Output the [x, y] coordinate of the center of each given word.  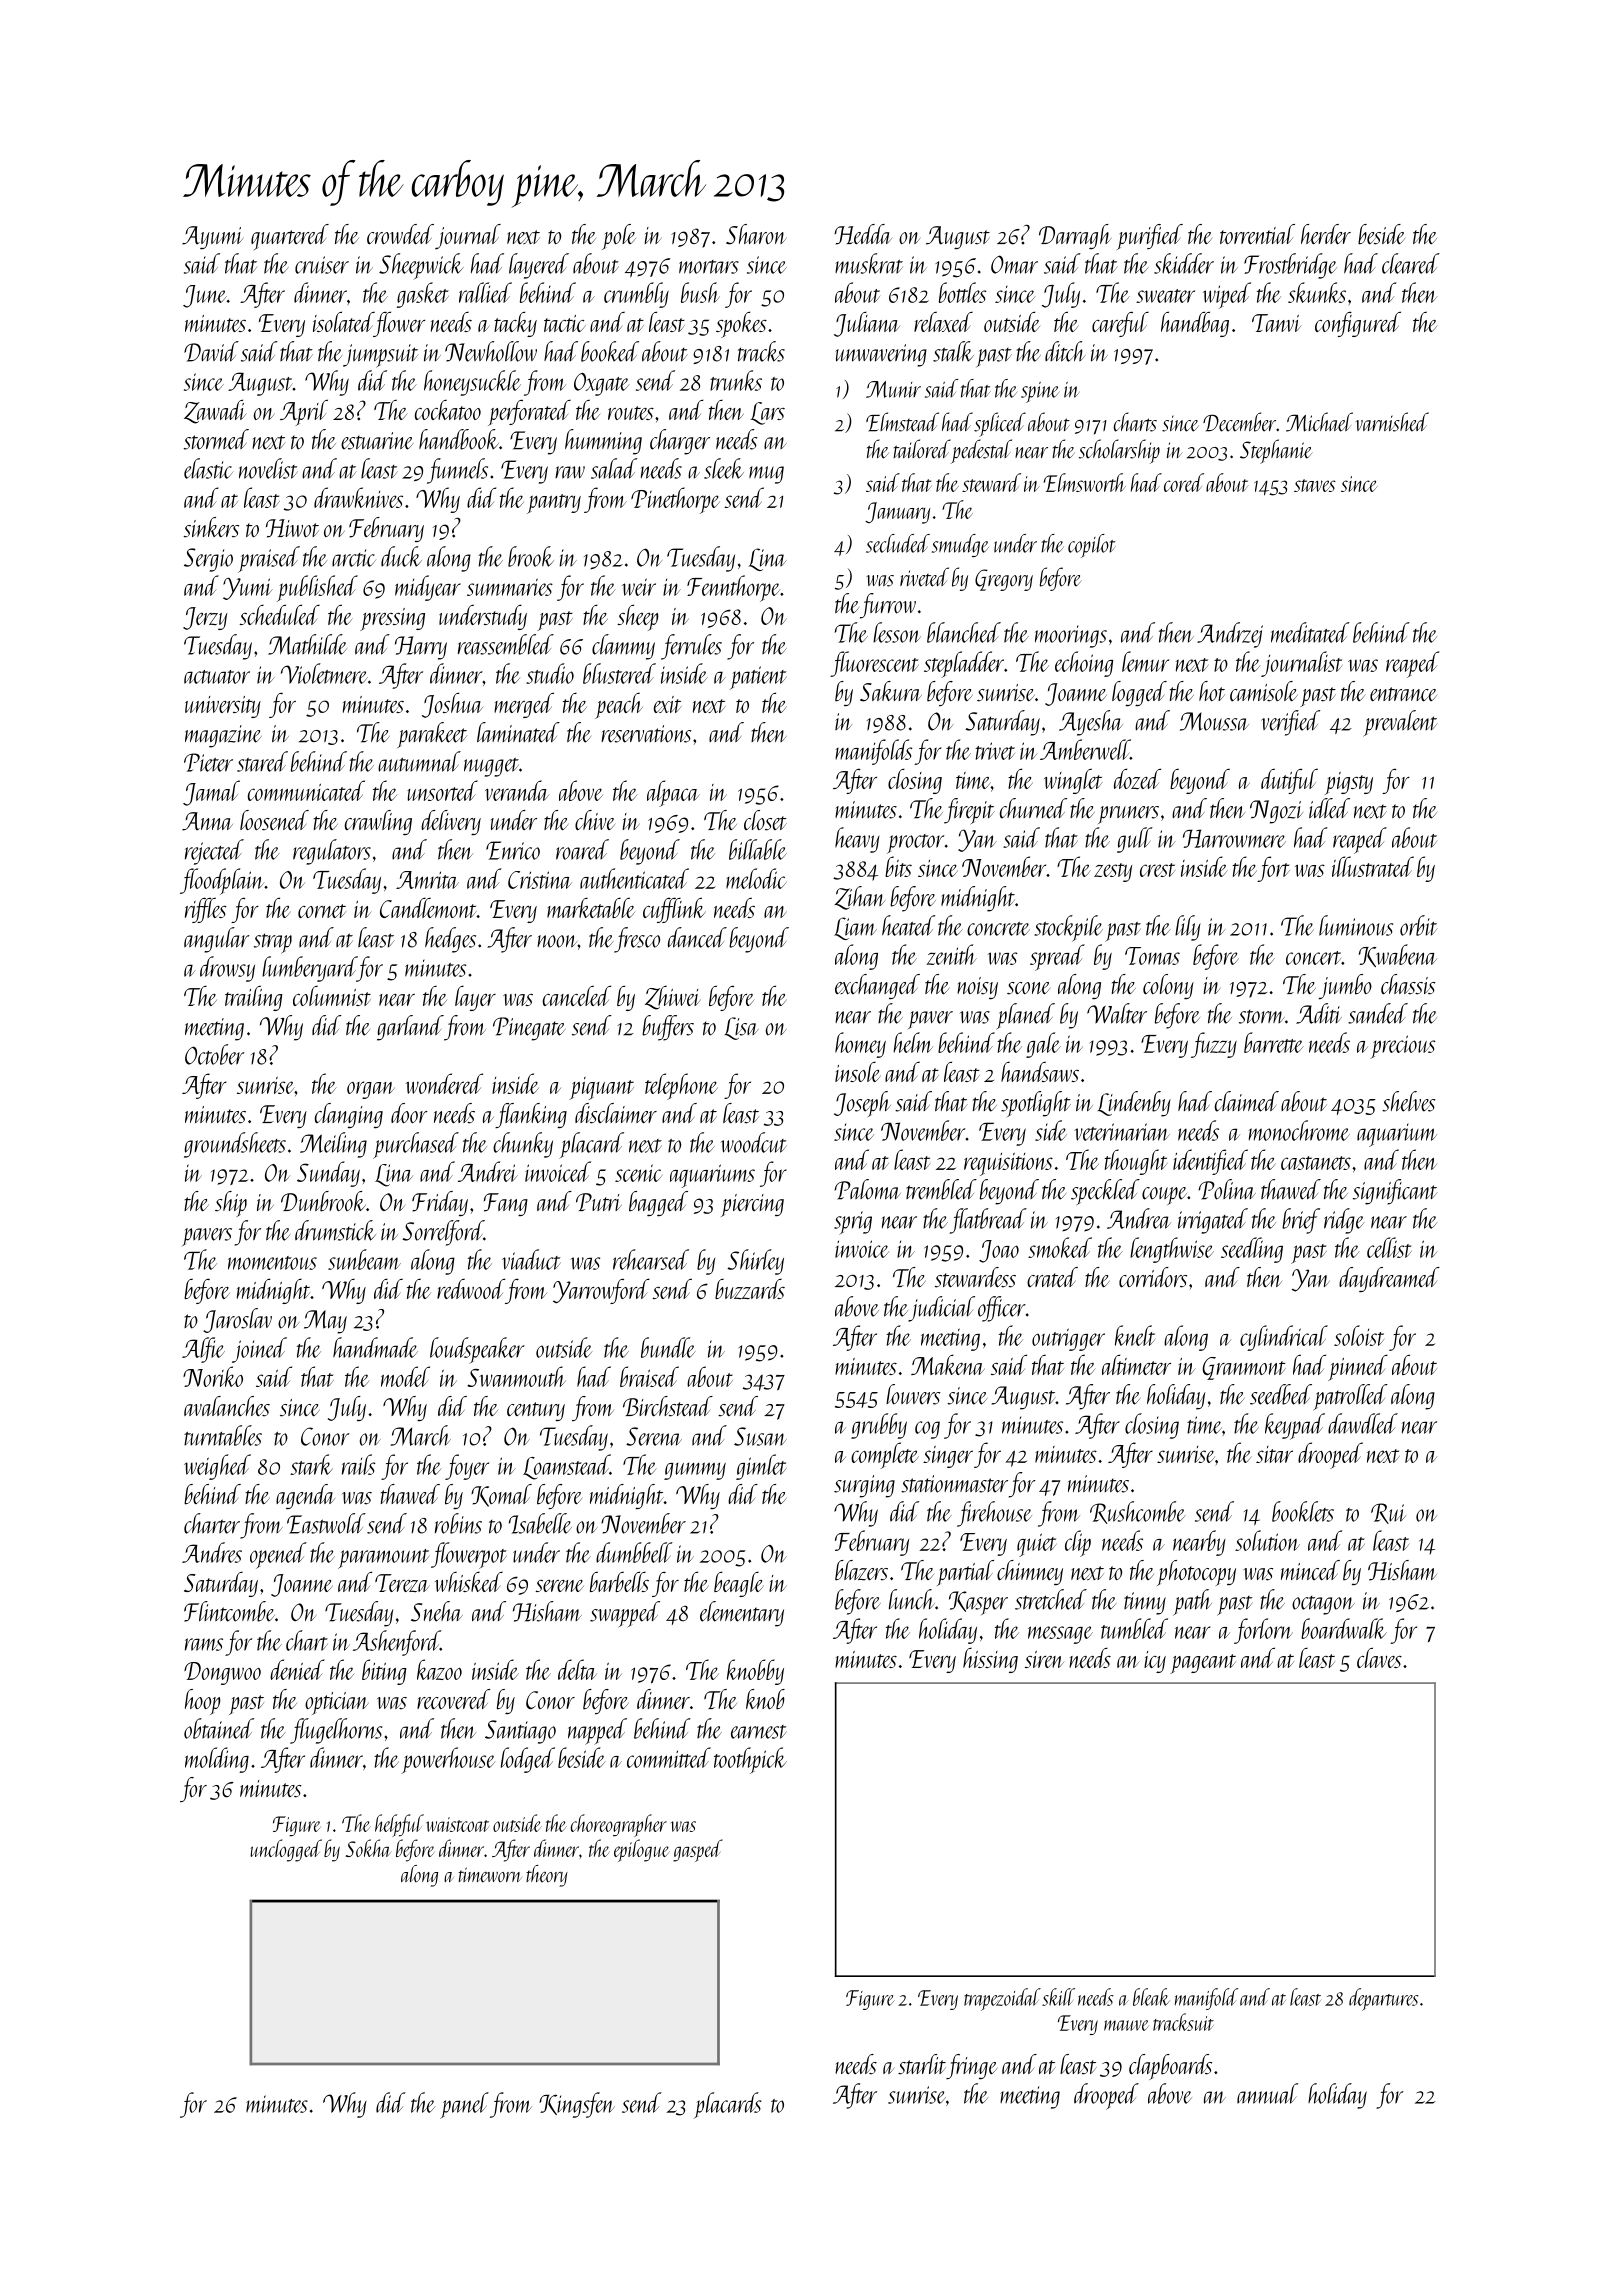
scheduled [279, 614]
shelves [1408, 1101]
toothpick [750, 1760]
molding [217, 1760]
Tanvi [1276, 323]
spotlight [1036, 1104]
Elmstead [902, 422]
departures [1384, 1999]
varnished [1392, 422]
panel [464, 2105]
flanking [531, 1115]
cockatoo [448, 410]
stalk [953, 351]
